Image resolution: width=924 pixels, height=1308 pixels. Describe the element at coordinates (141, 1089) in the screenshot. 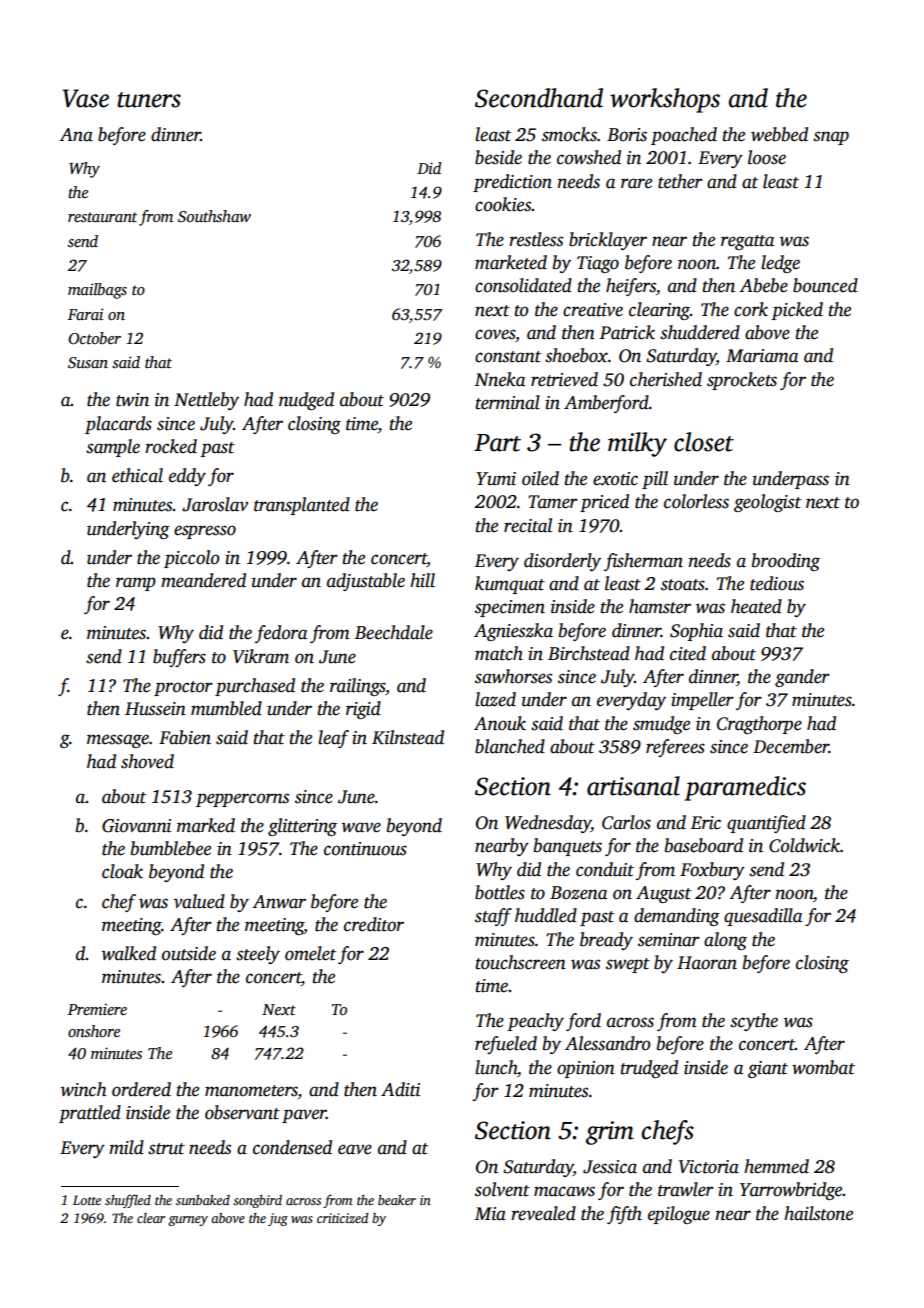

I see `ordered` at that location.
